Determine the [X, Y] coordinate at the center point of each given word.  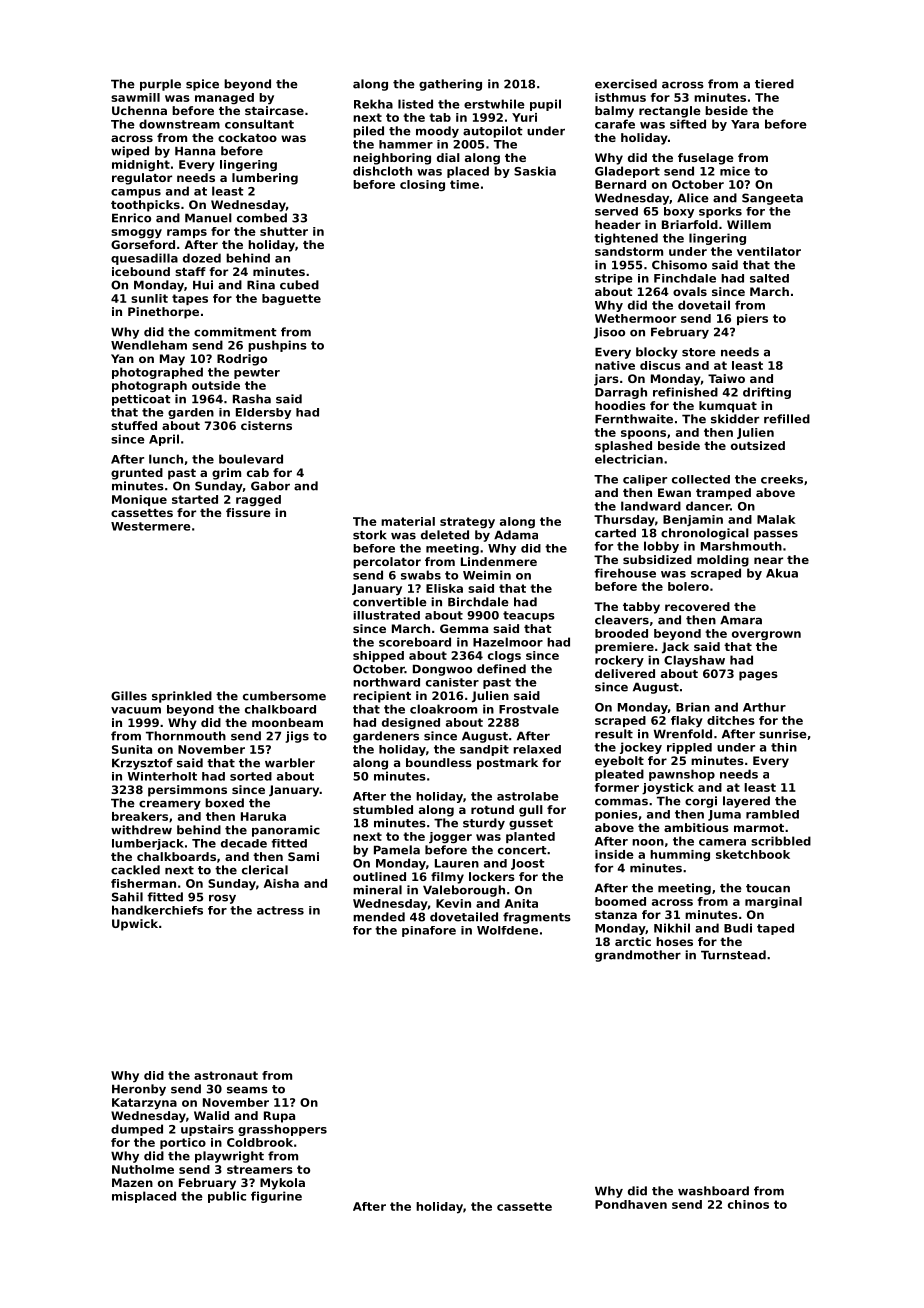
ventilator [769, 251]
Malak [776, 519]
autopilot [493, 132]
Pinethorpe [163, 313]
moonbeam [287, 722]
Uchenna [139, 110]
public [227, 1197]
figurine [276, 1197]
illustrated [386, 615]
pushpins [277, 346]
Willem [749, 224]
